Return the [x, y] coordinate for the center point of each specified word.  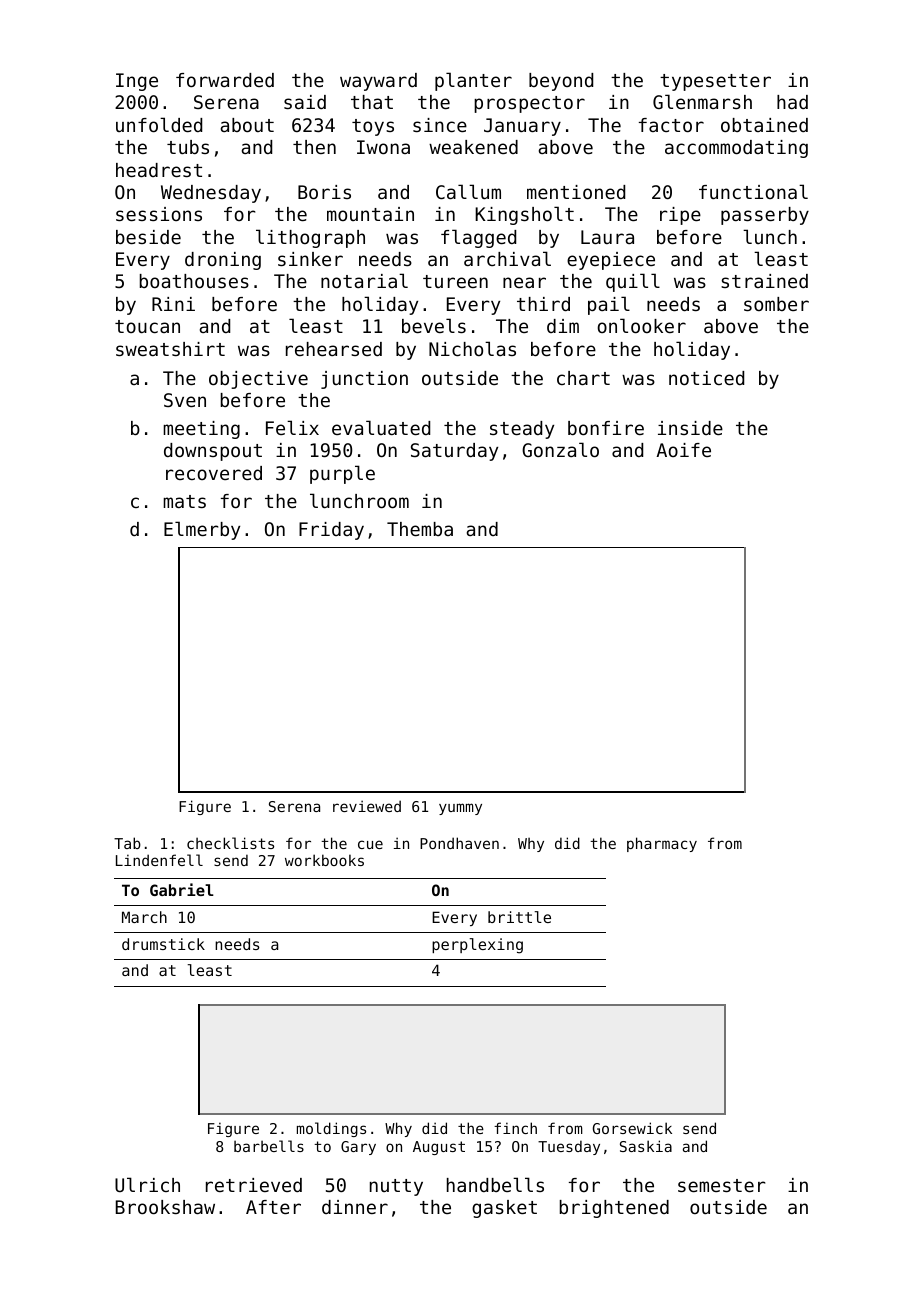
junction [364, 380]
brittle [519, 917]
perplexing [477, 946]
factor [671, 125]
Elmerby [202, 530]
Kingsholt [524, 215]
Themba [420, 529]
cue [370, 844]
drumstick [163, 944]
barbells [269, 1146]
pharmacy [662, 844]
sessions [159, 214]
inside [690, 428]
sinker [310, 259]
